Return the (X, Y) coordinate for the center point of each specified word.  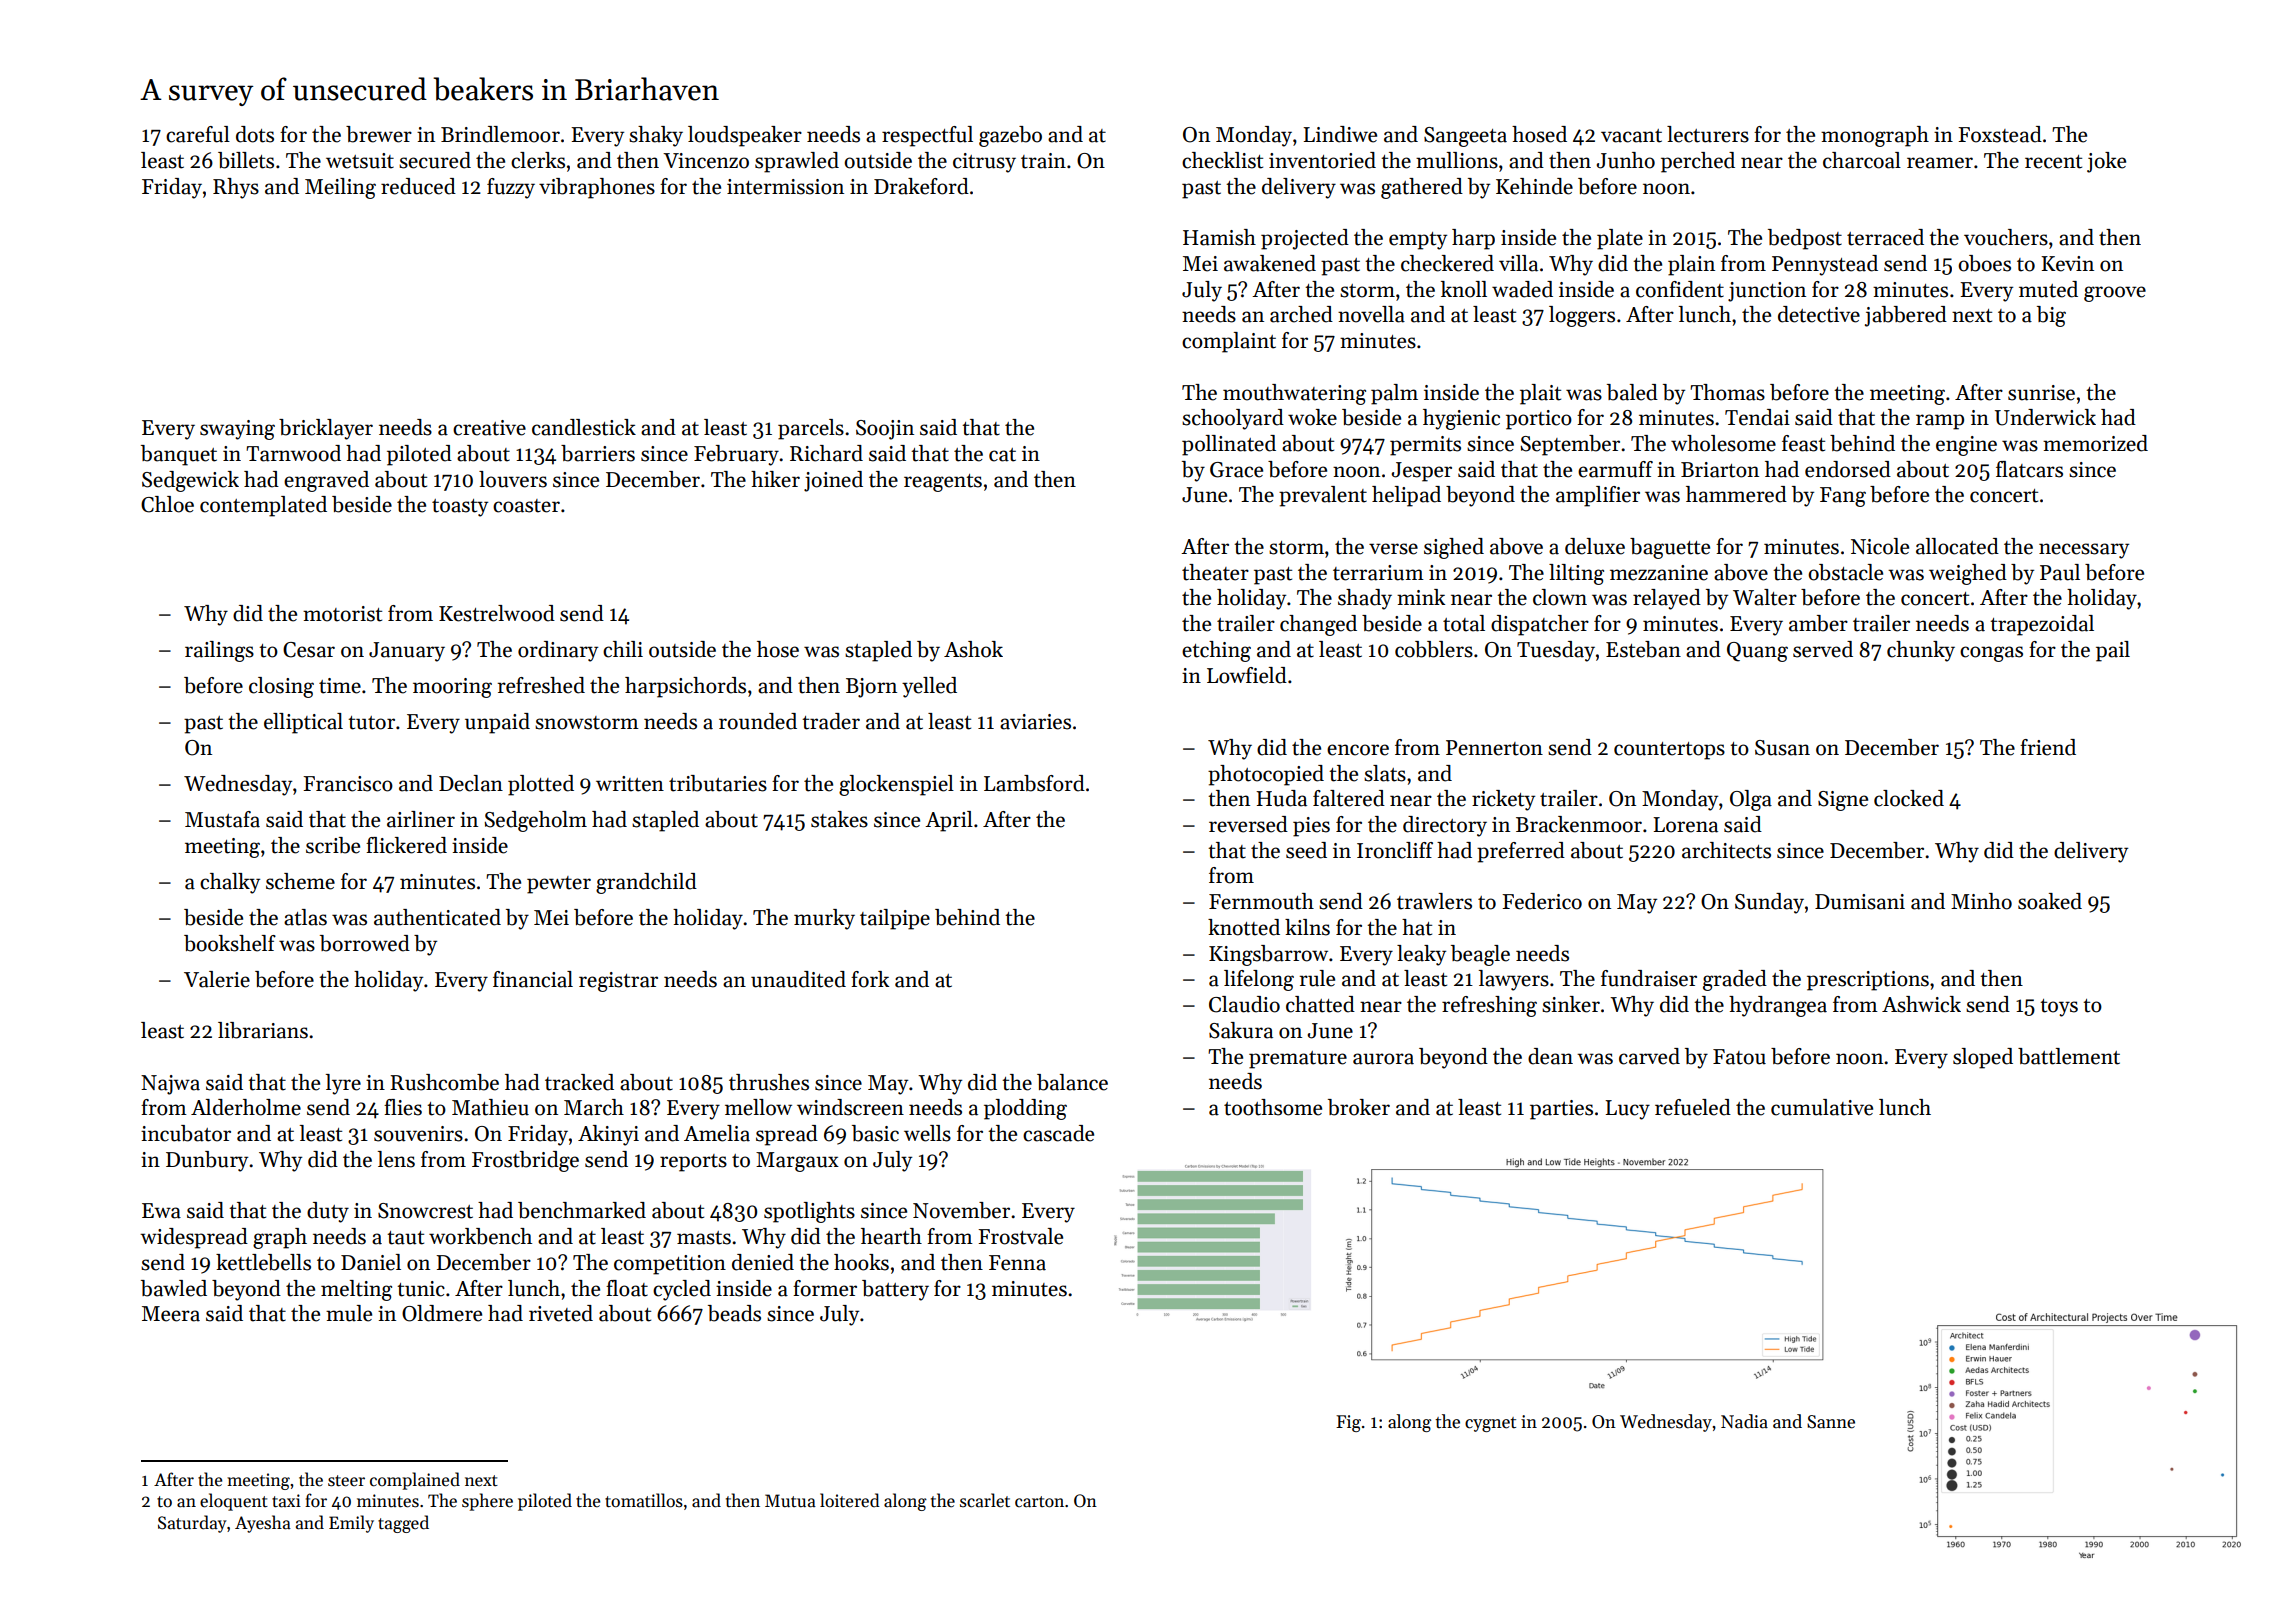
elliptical (303, 723)
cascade (1058, 1133)
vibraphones (597, 188)
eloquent (234, 1502)
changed (1318, 625)
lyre (343, 1084)
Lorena (1685, 825)
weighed (1968, 574)
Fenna (1017, 1263)
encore (1358, 750)
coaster (526, 506)
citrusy (984, 163)
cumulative (1822, 1107)
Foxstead (2000, 134)
